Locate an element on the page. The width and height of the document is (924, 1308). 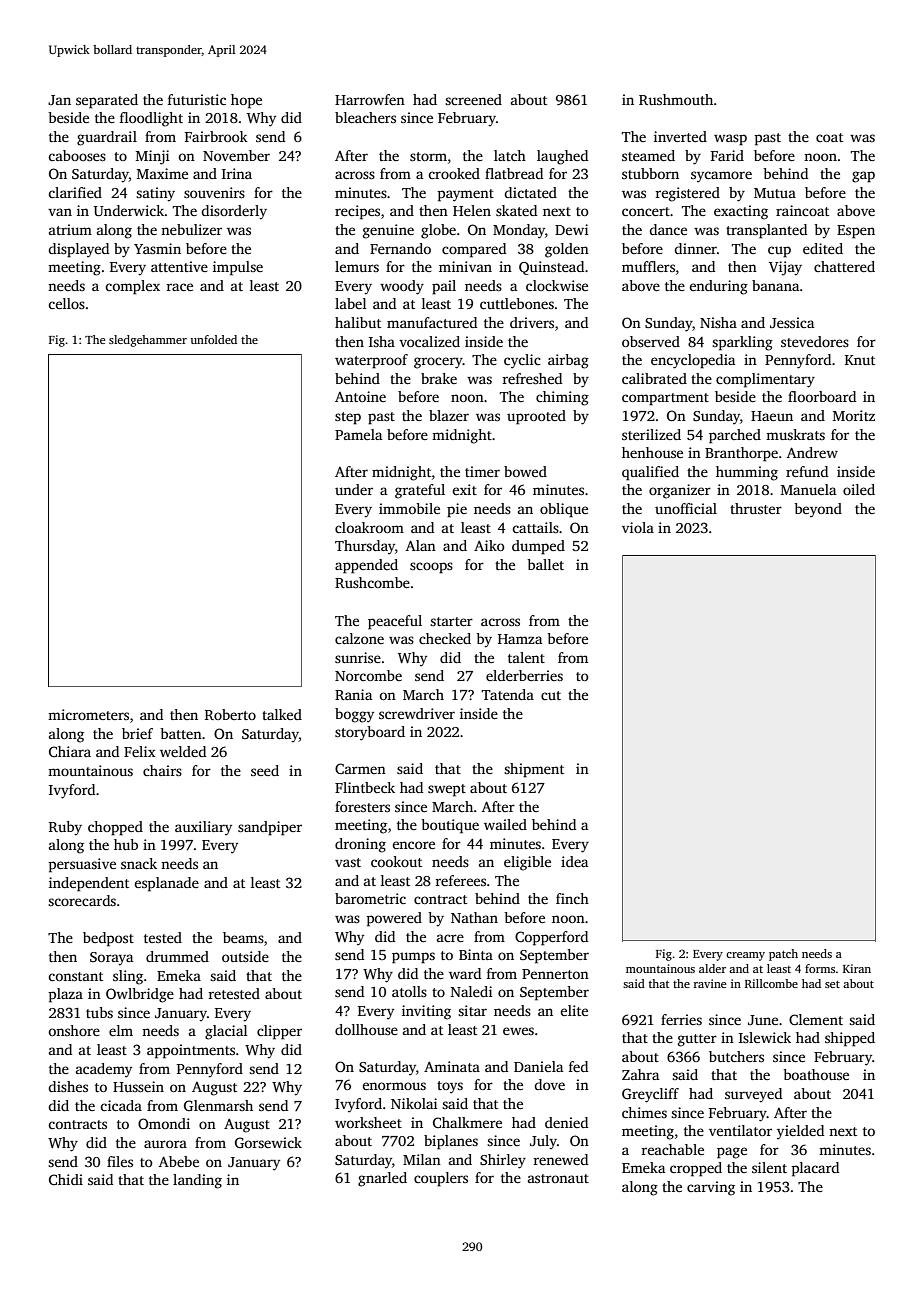
idea is located at coordinates (574, 861).
